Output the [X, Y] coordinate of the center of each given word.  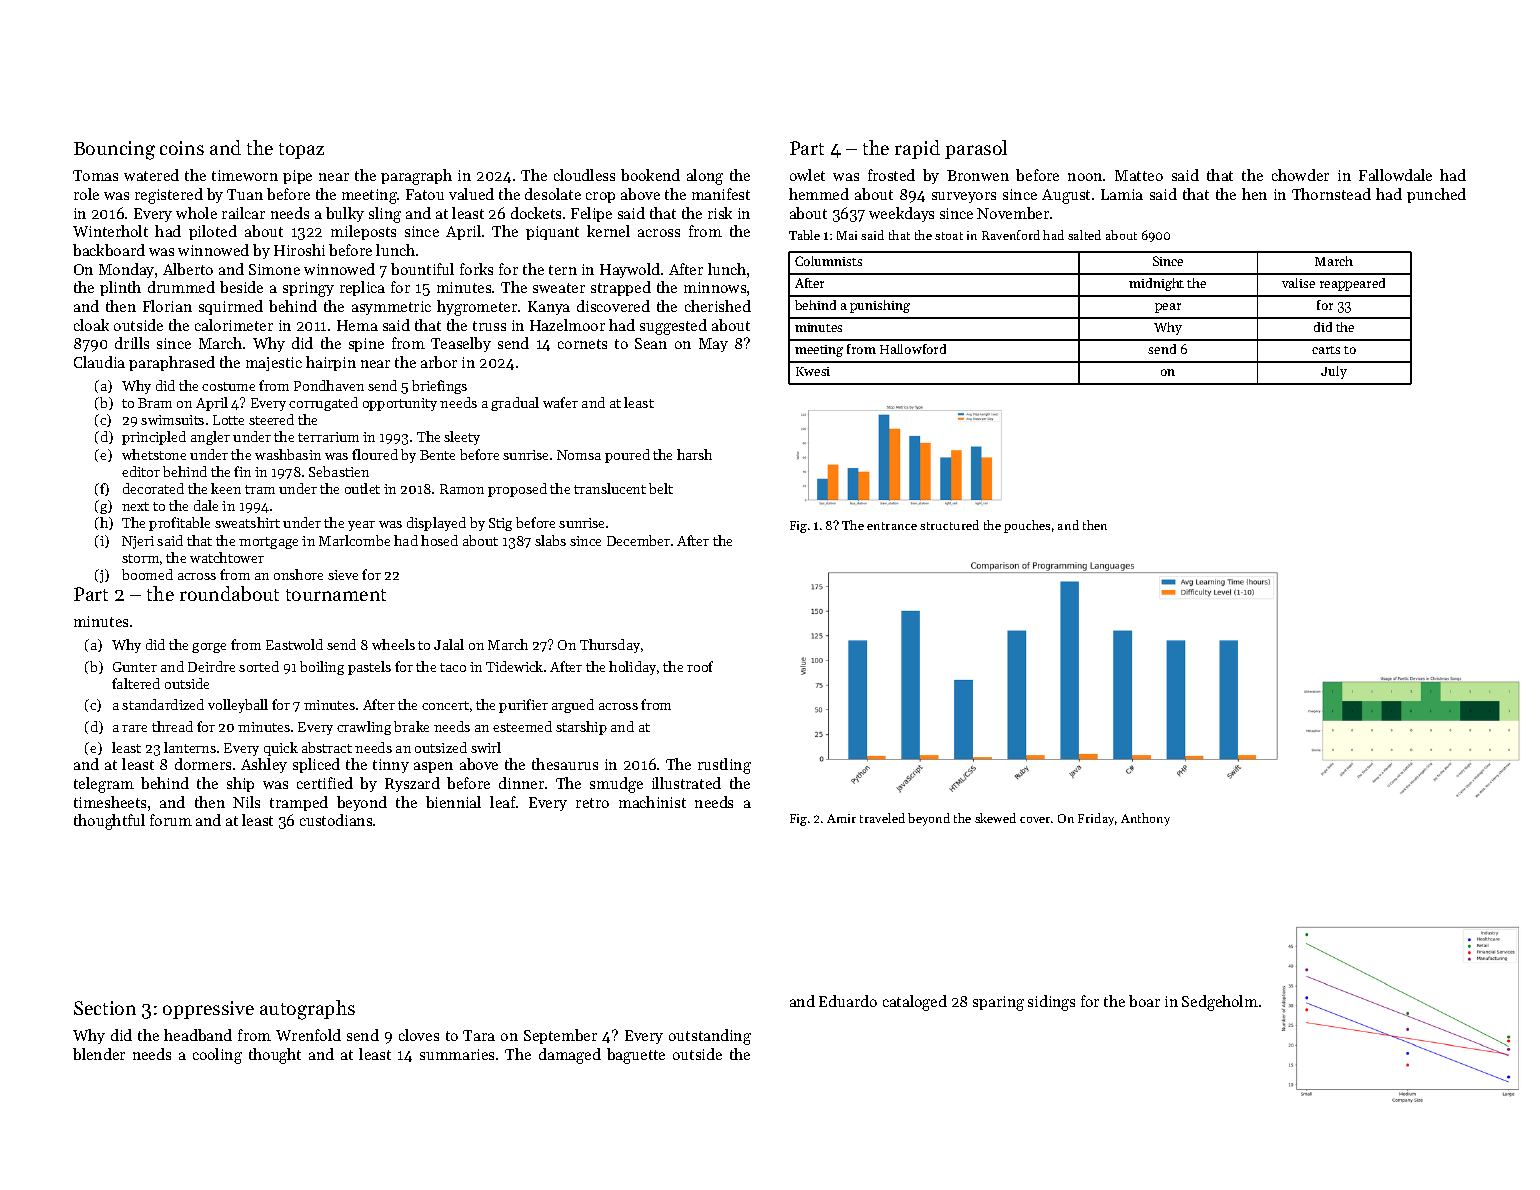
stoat [949, 236]
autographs [307, 1010]
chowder [1300, 175]
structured [949, 525]
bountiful [422, 269]
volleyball [238, 706]
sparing [998, 1003]
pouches [1027, 526]
